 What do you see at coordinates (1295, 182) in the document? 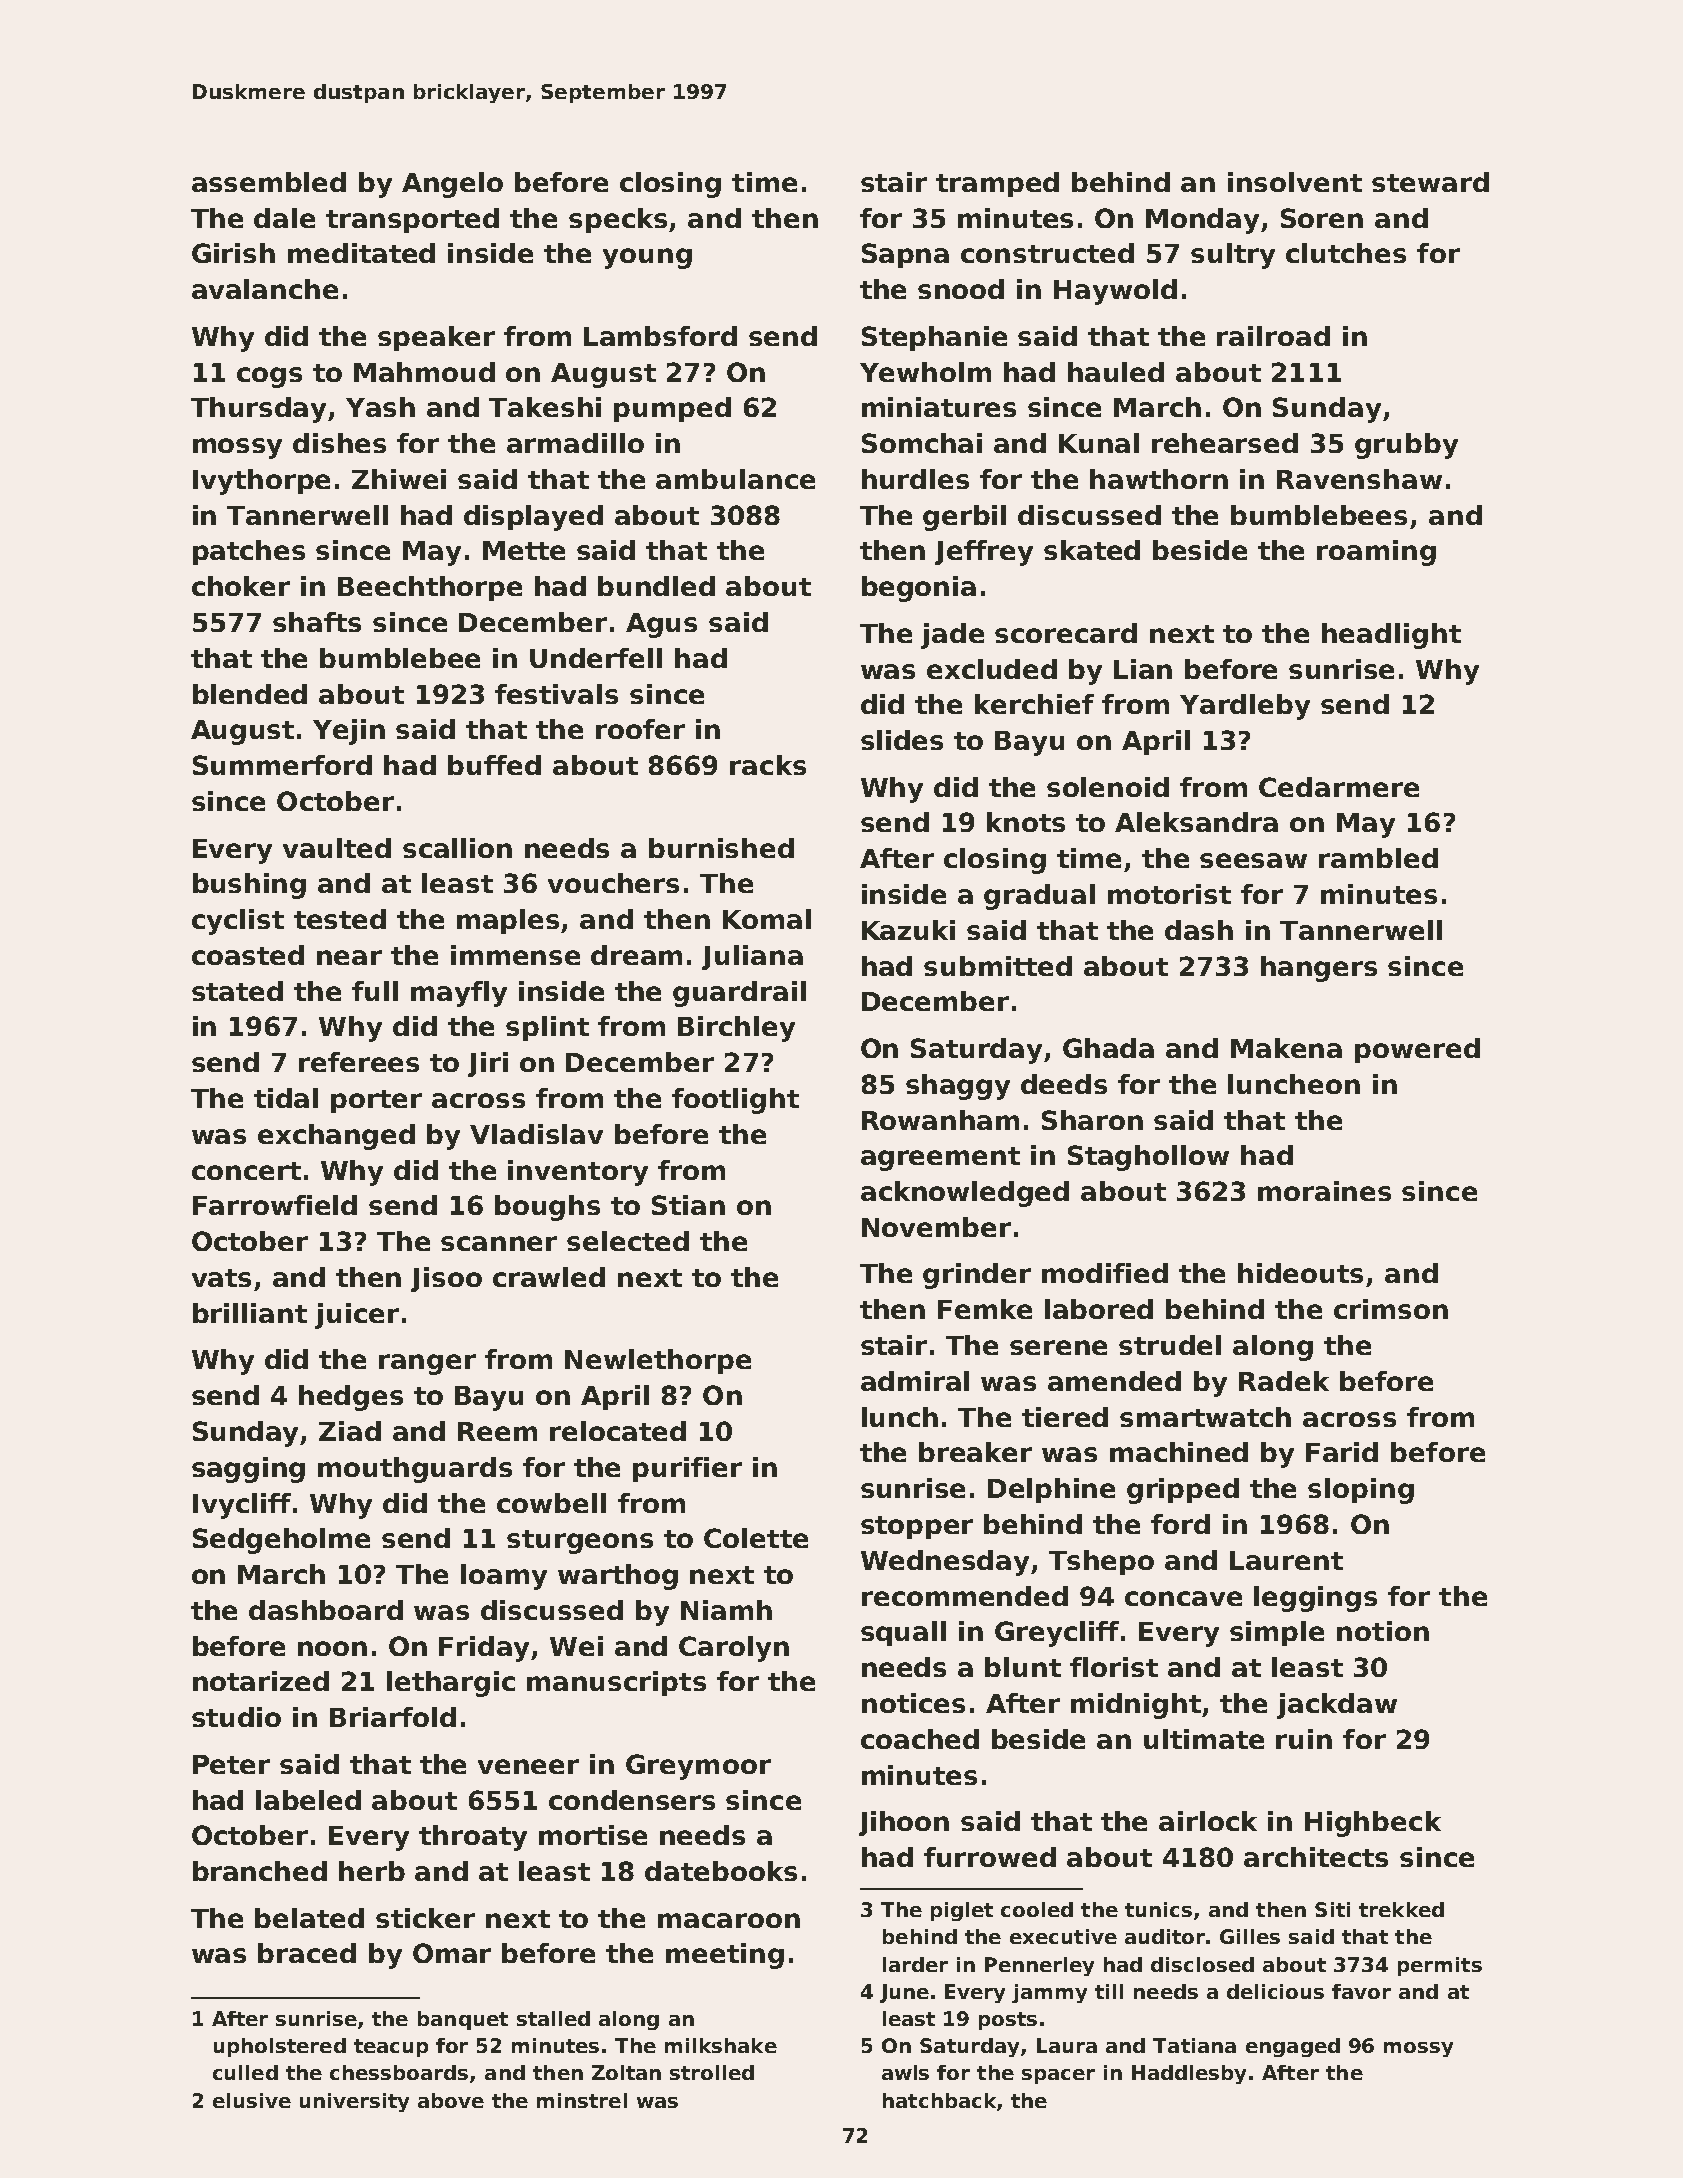
I see `insolvent` at bounding box center [1295, 182].
